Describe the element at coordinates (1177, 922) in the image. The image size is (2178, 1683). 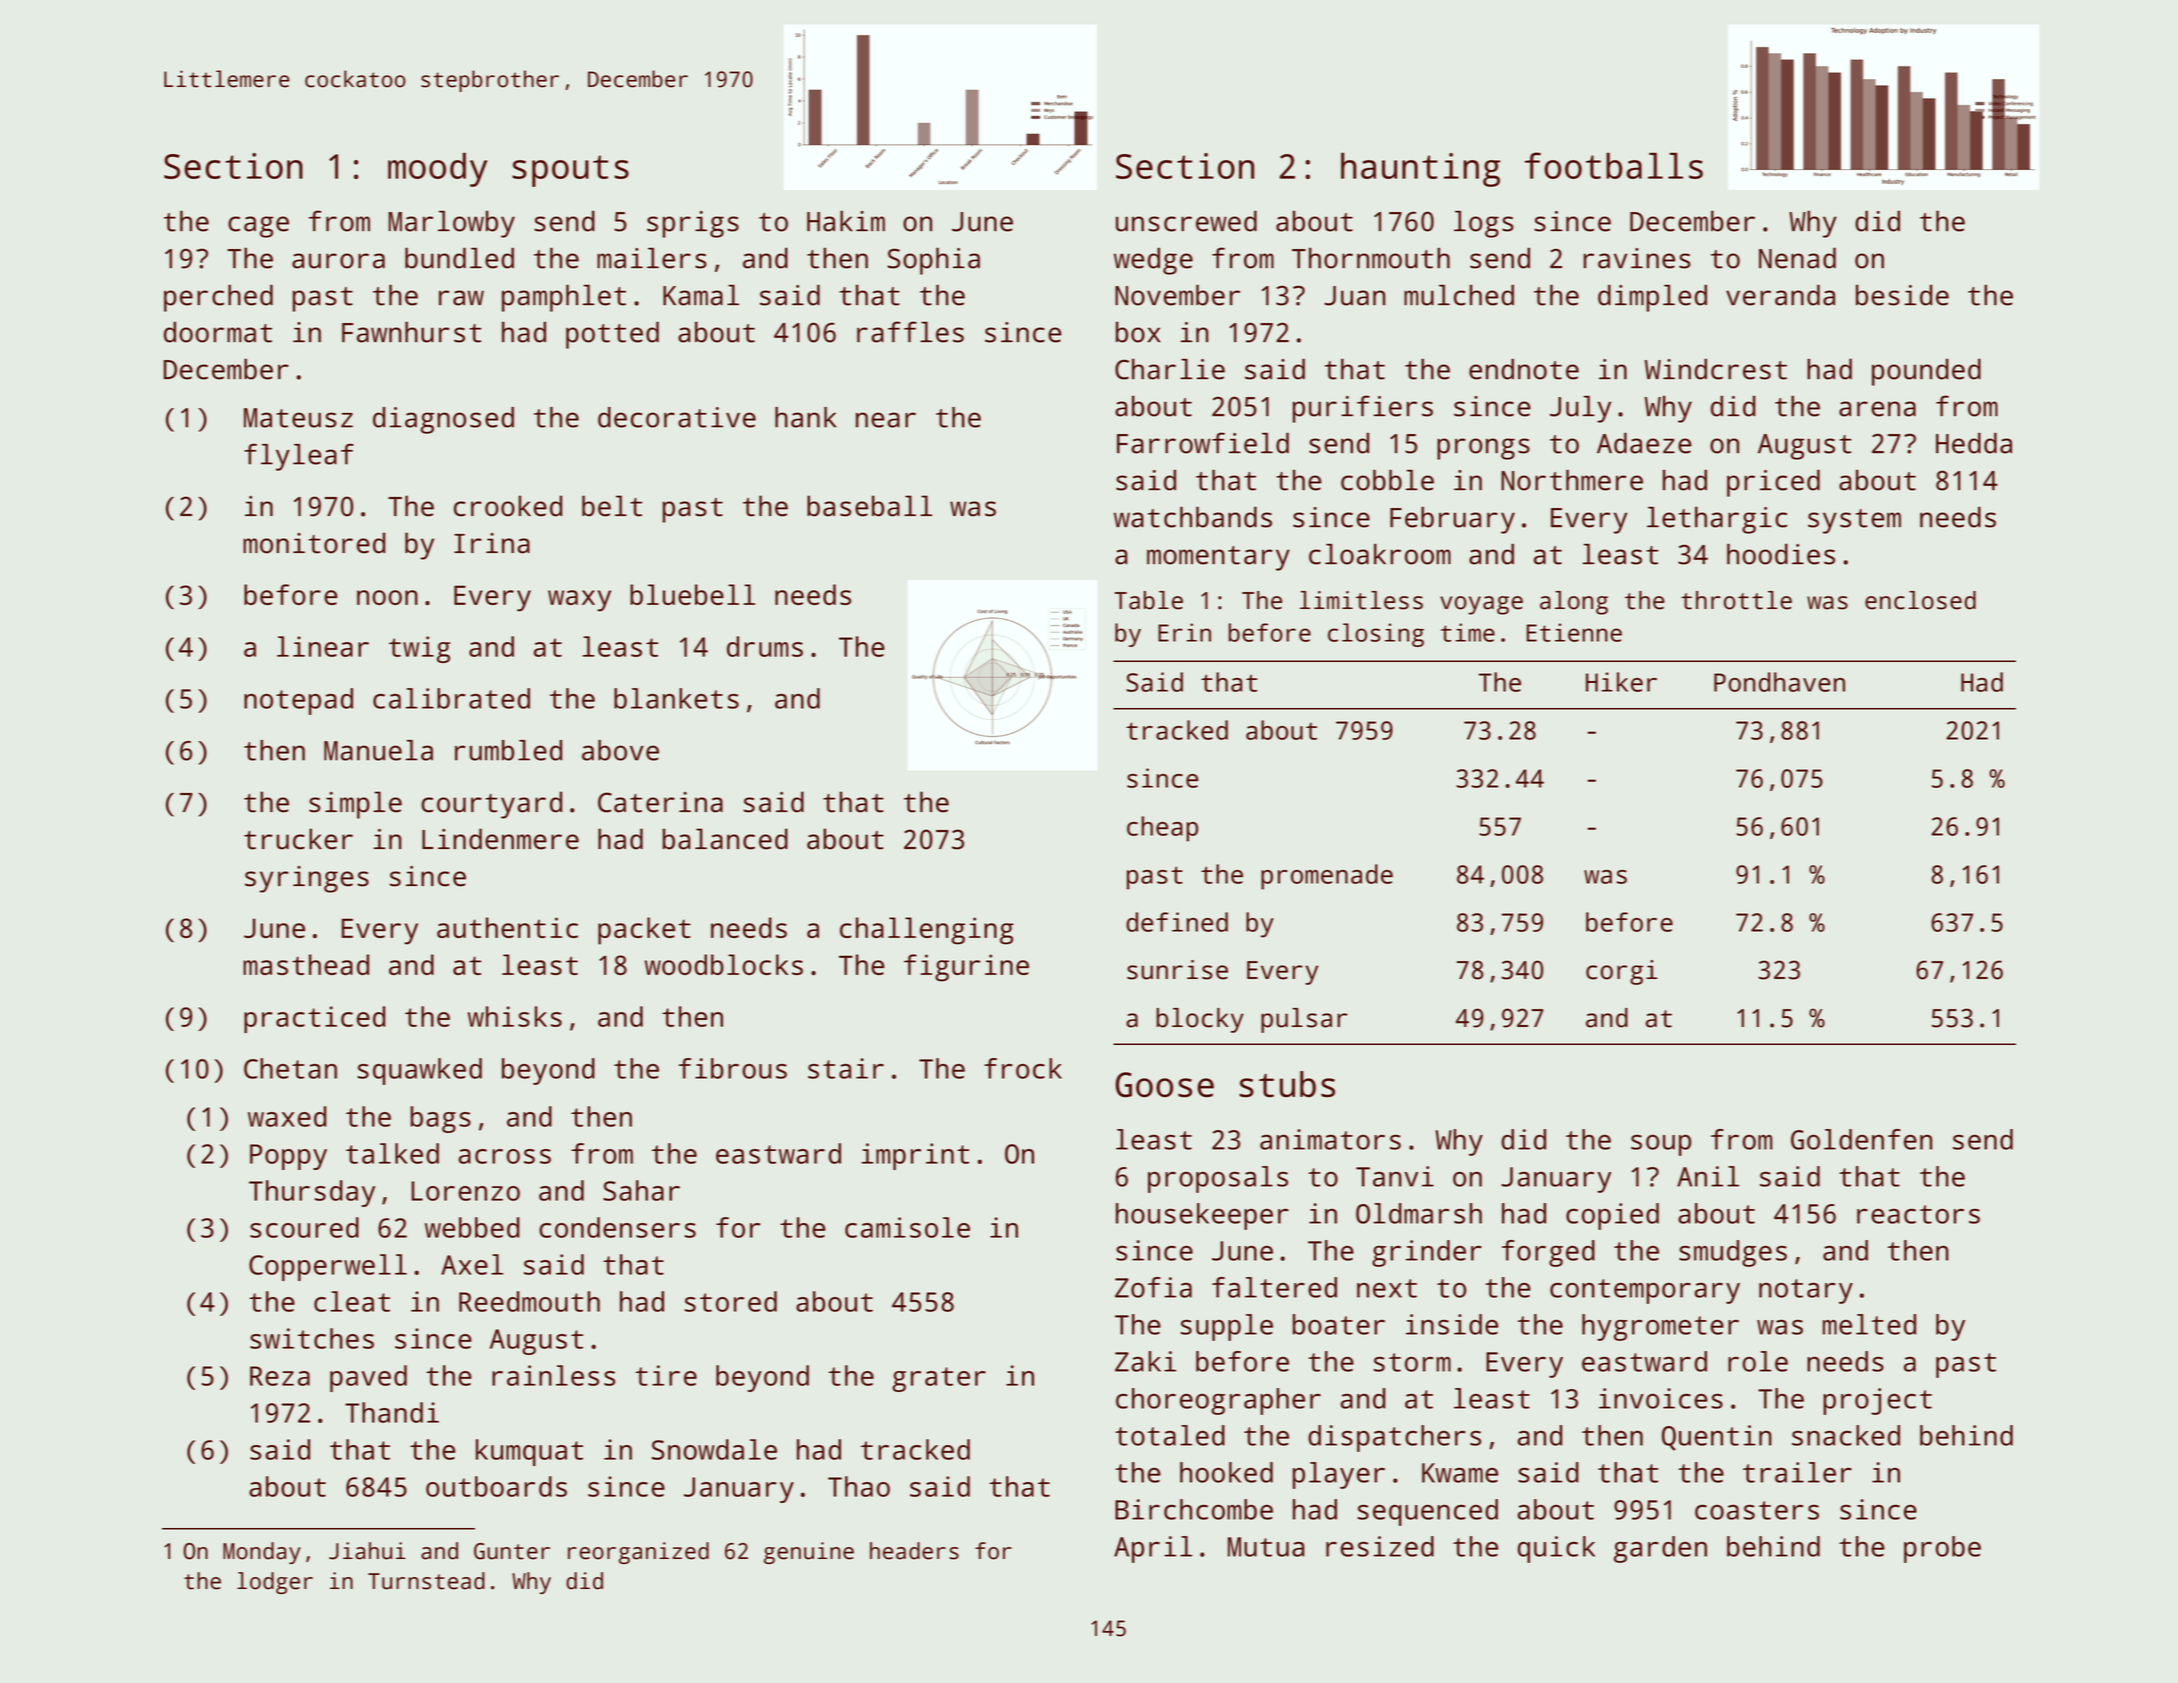
I see `defined` at that location.
